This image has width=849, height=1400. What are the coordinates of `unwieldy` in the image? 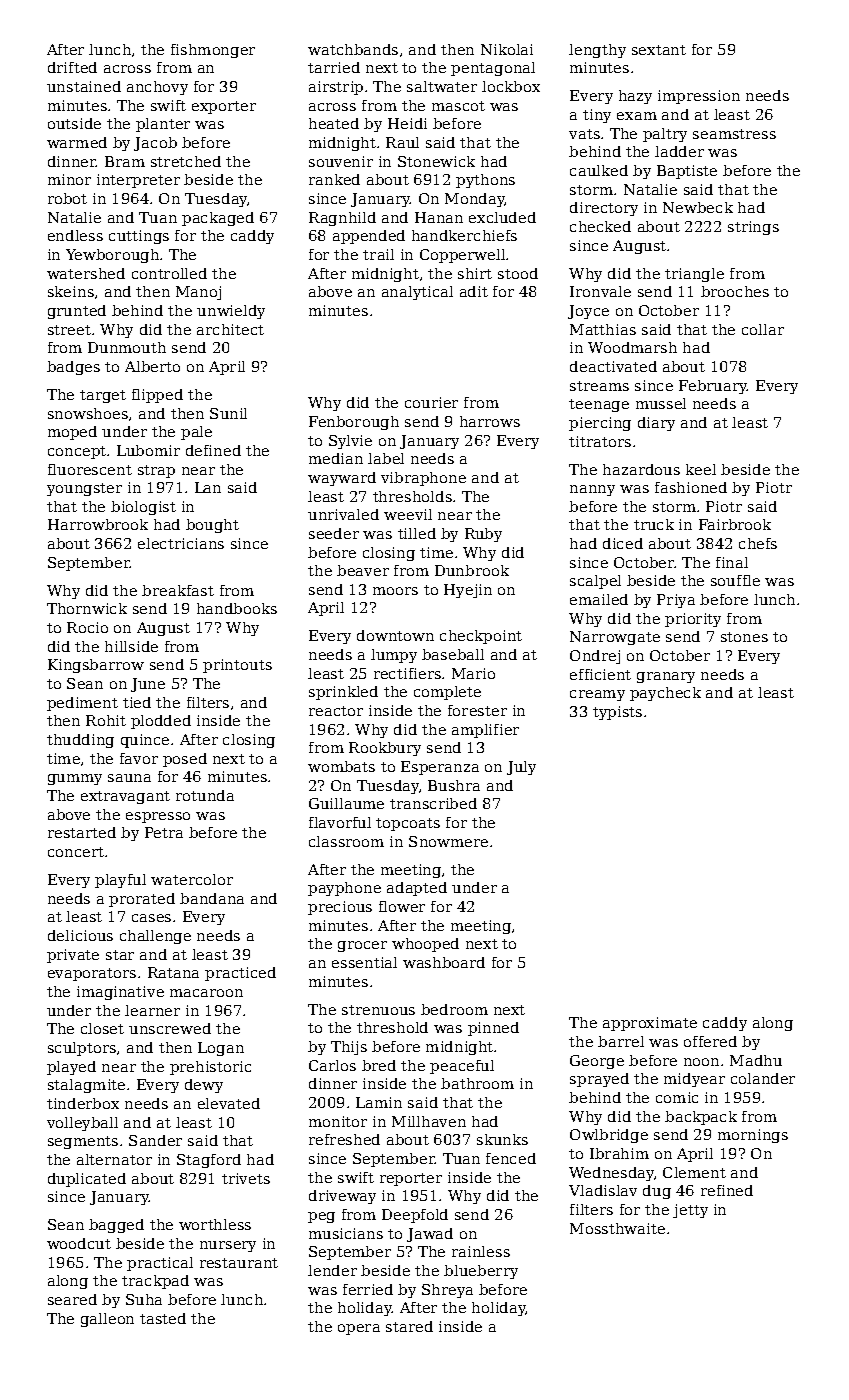 It's located at (231, 312).
